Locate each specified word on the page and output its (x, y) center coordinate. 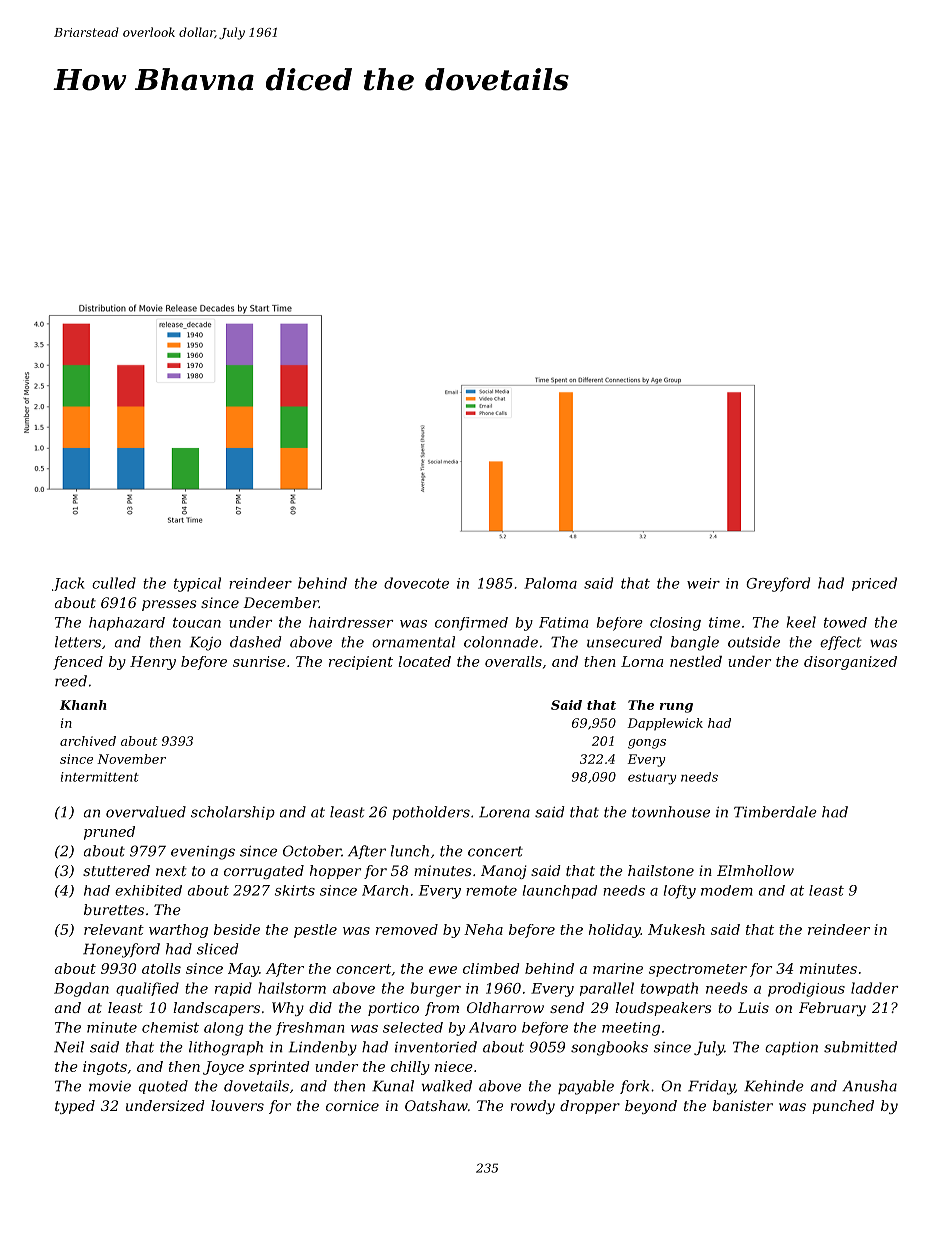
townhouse (671, 812)
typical (197, 584)
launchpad (560, 892)
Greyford (778, 584)
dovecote (416, 583)
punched (843, 1107)
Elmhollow (755, 870)
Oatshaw (436, 1105)
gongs (647, 744)
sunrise (259, 661)
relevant (114, 929)
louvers (237, 1105)
